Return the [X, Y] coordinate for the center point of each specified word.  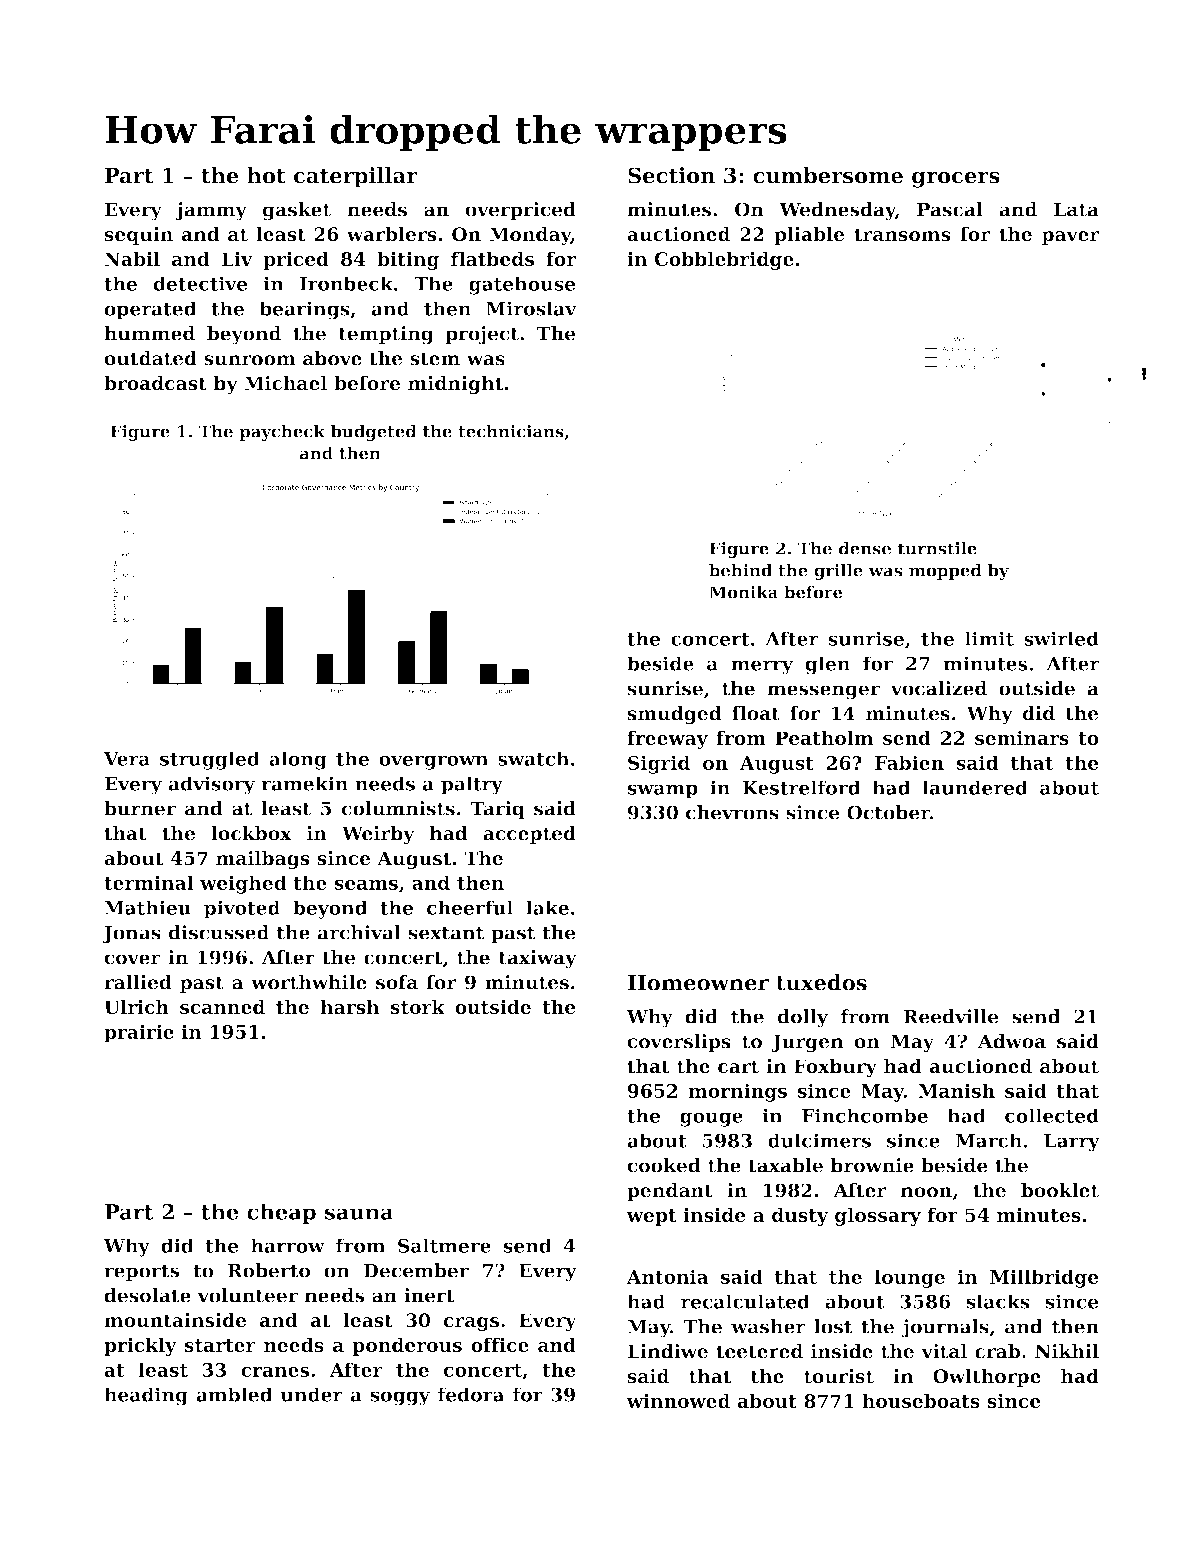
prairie [139, 1033]
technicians [511, 431]
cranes [275, 1372]
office [500, 1344]
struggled [210, 760]
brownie [872, 1165]
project [482, 335]
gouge [711, 1119]
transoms [902, 235]
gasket [297, 211]
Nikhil [1067, 1351]
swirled [1061, 638]
